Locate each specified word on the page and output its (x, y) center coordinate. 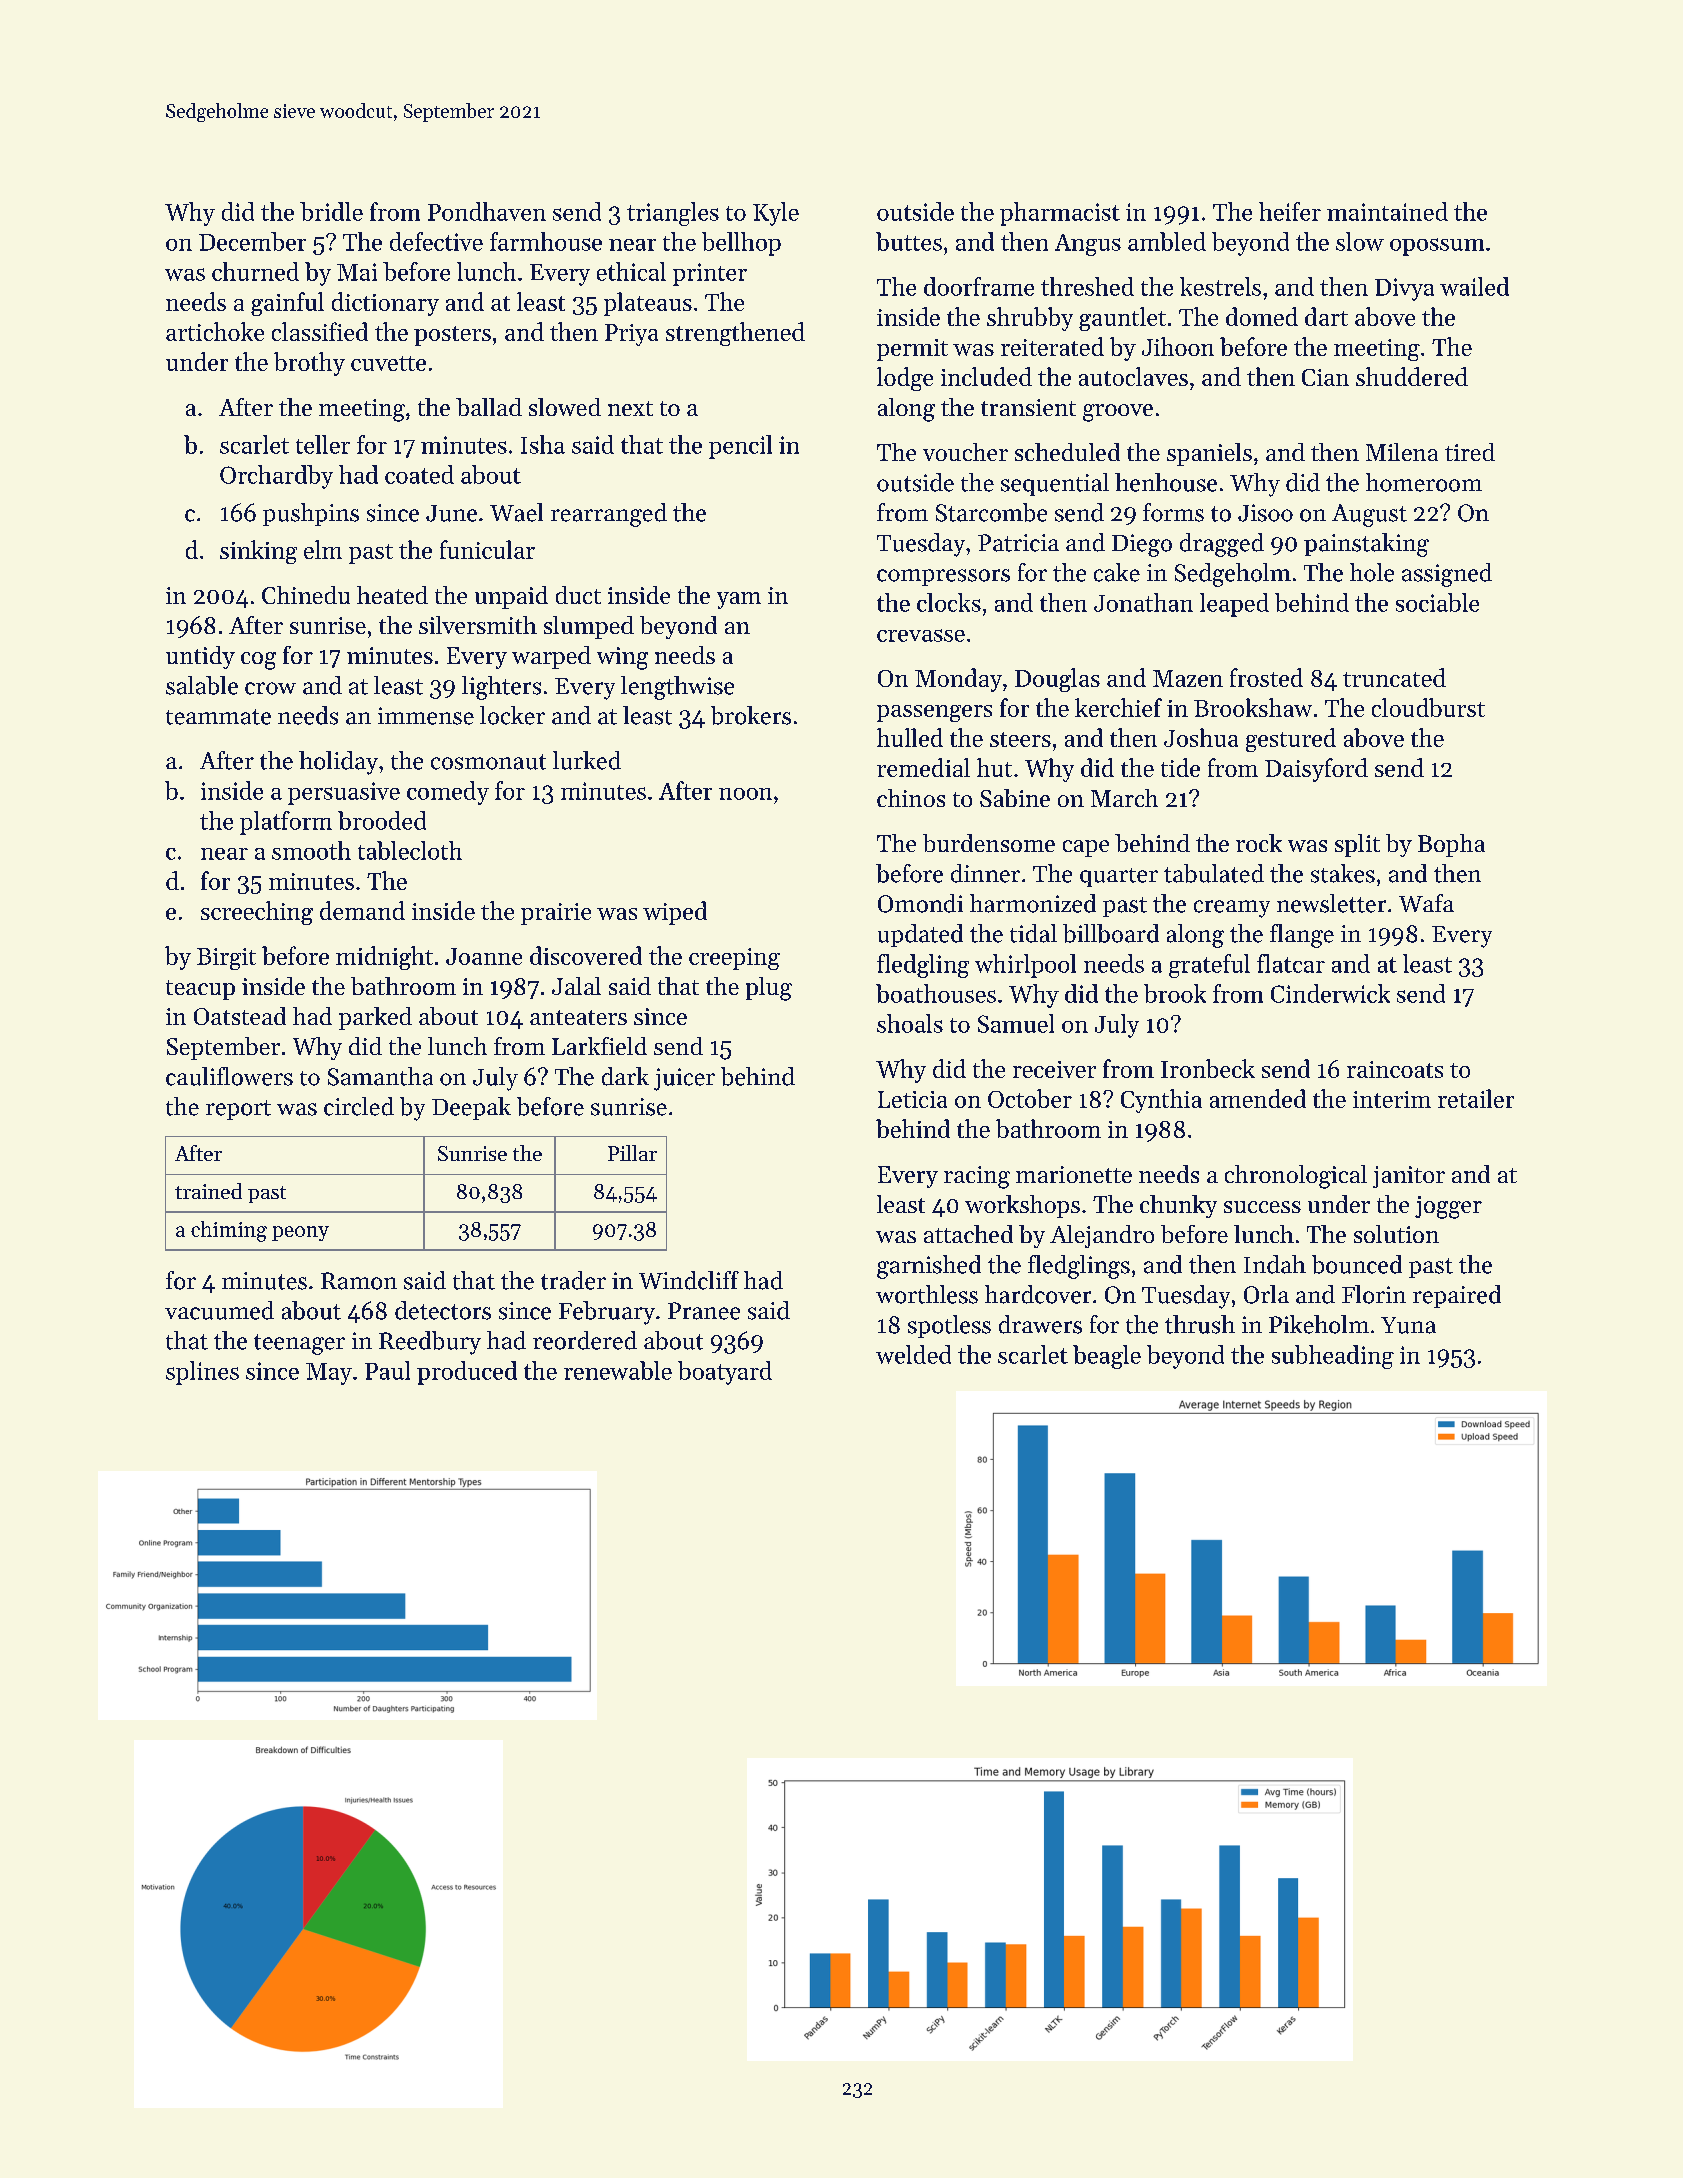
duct (578, 595)
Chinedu (306, 595)
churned (255, 271)
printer (710, 274)
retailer (1476, 1098)
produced (467, 1373)
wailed (1474, 286)
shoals (910, 1023)
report (238, 1110)
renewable (618, 1370)
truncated (1394, 677)
